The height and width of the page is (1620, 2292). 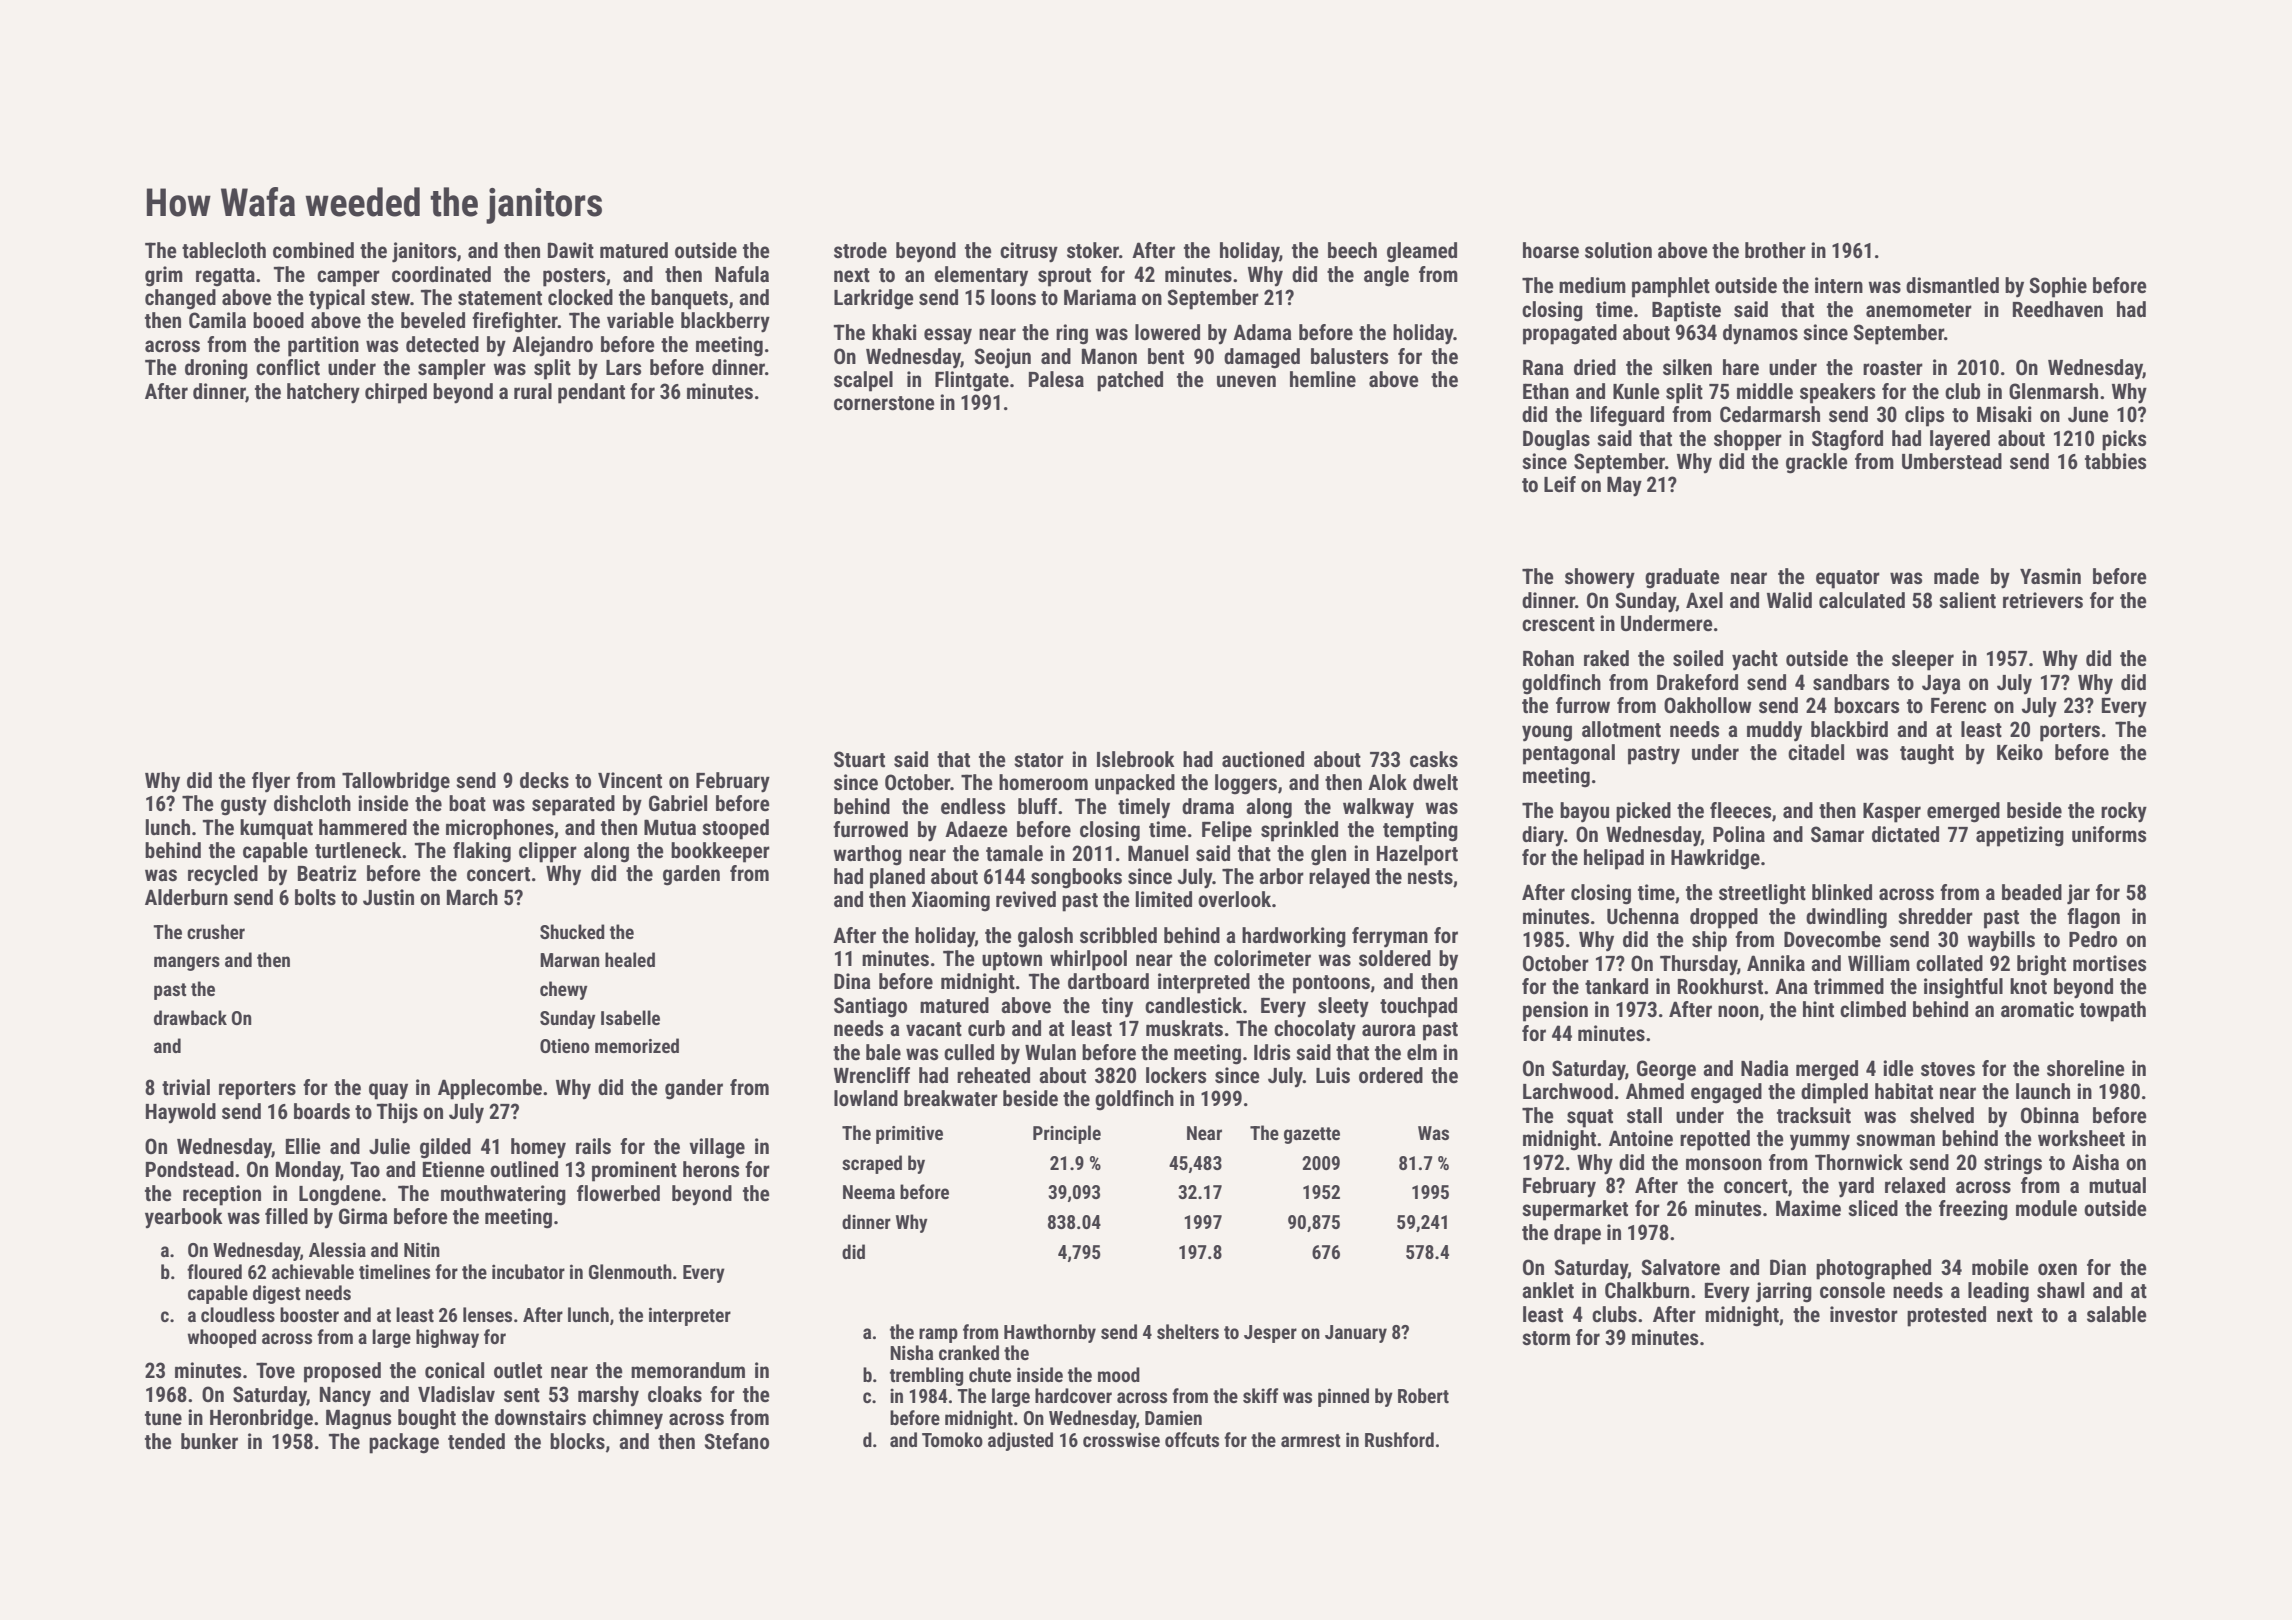 I want to click on limited, so click(x=1164, y=899).
